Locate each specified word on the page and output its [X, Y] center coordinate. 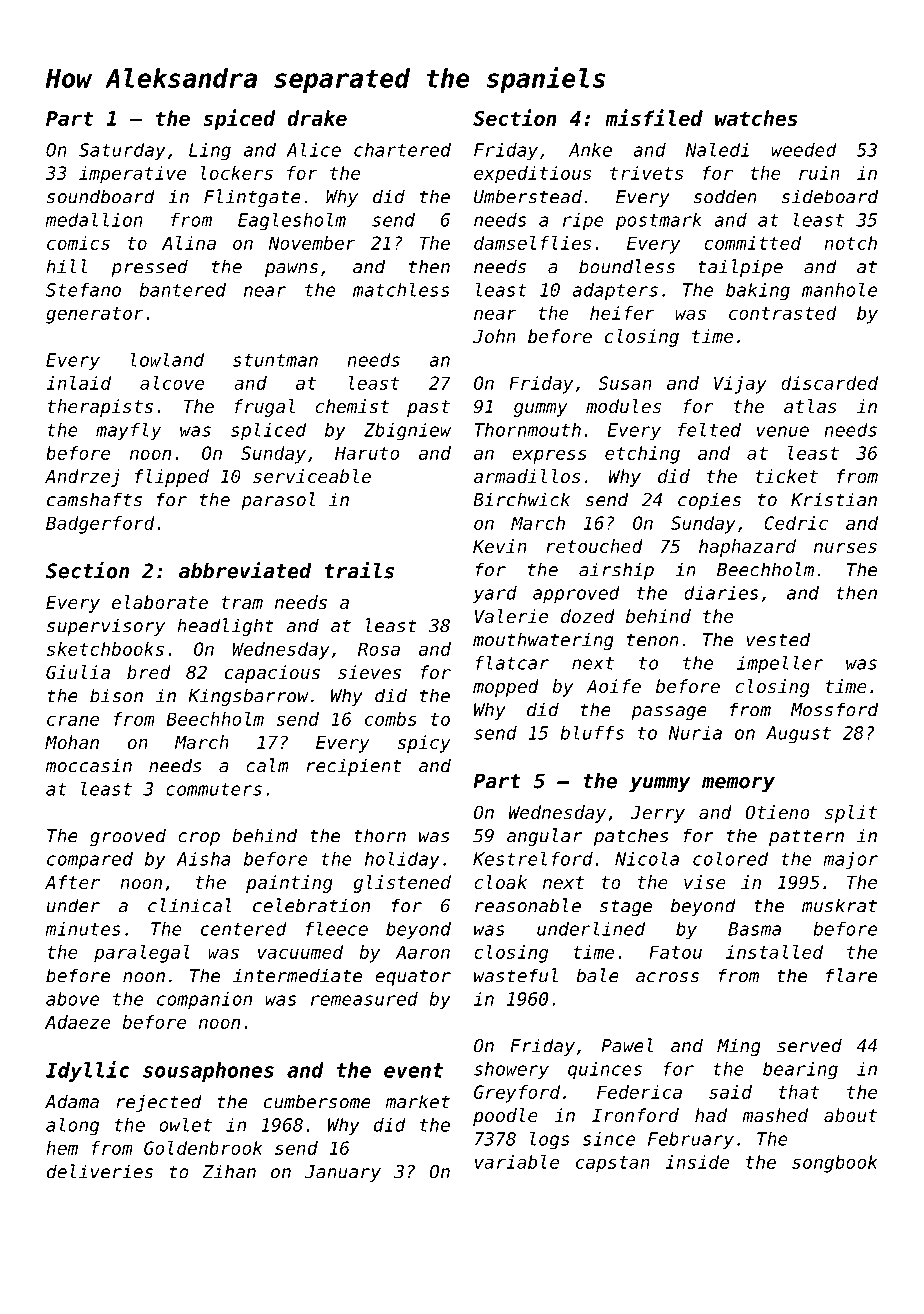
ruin [819, 173]
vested [778, 639]
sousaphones [208, 1072]
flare [851, 975]
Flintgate [252, 198]
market [418, 1101]
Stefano [83, 290]
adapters [615, 291]
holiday [402, 861]
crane [73, 720]
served [809, 1045]
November [312, 243]
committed [752, 243]
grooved [128, 837]
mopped [506, 688]
